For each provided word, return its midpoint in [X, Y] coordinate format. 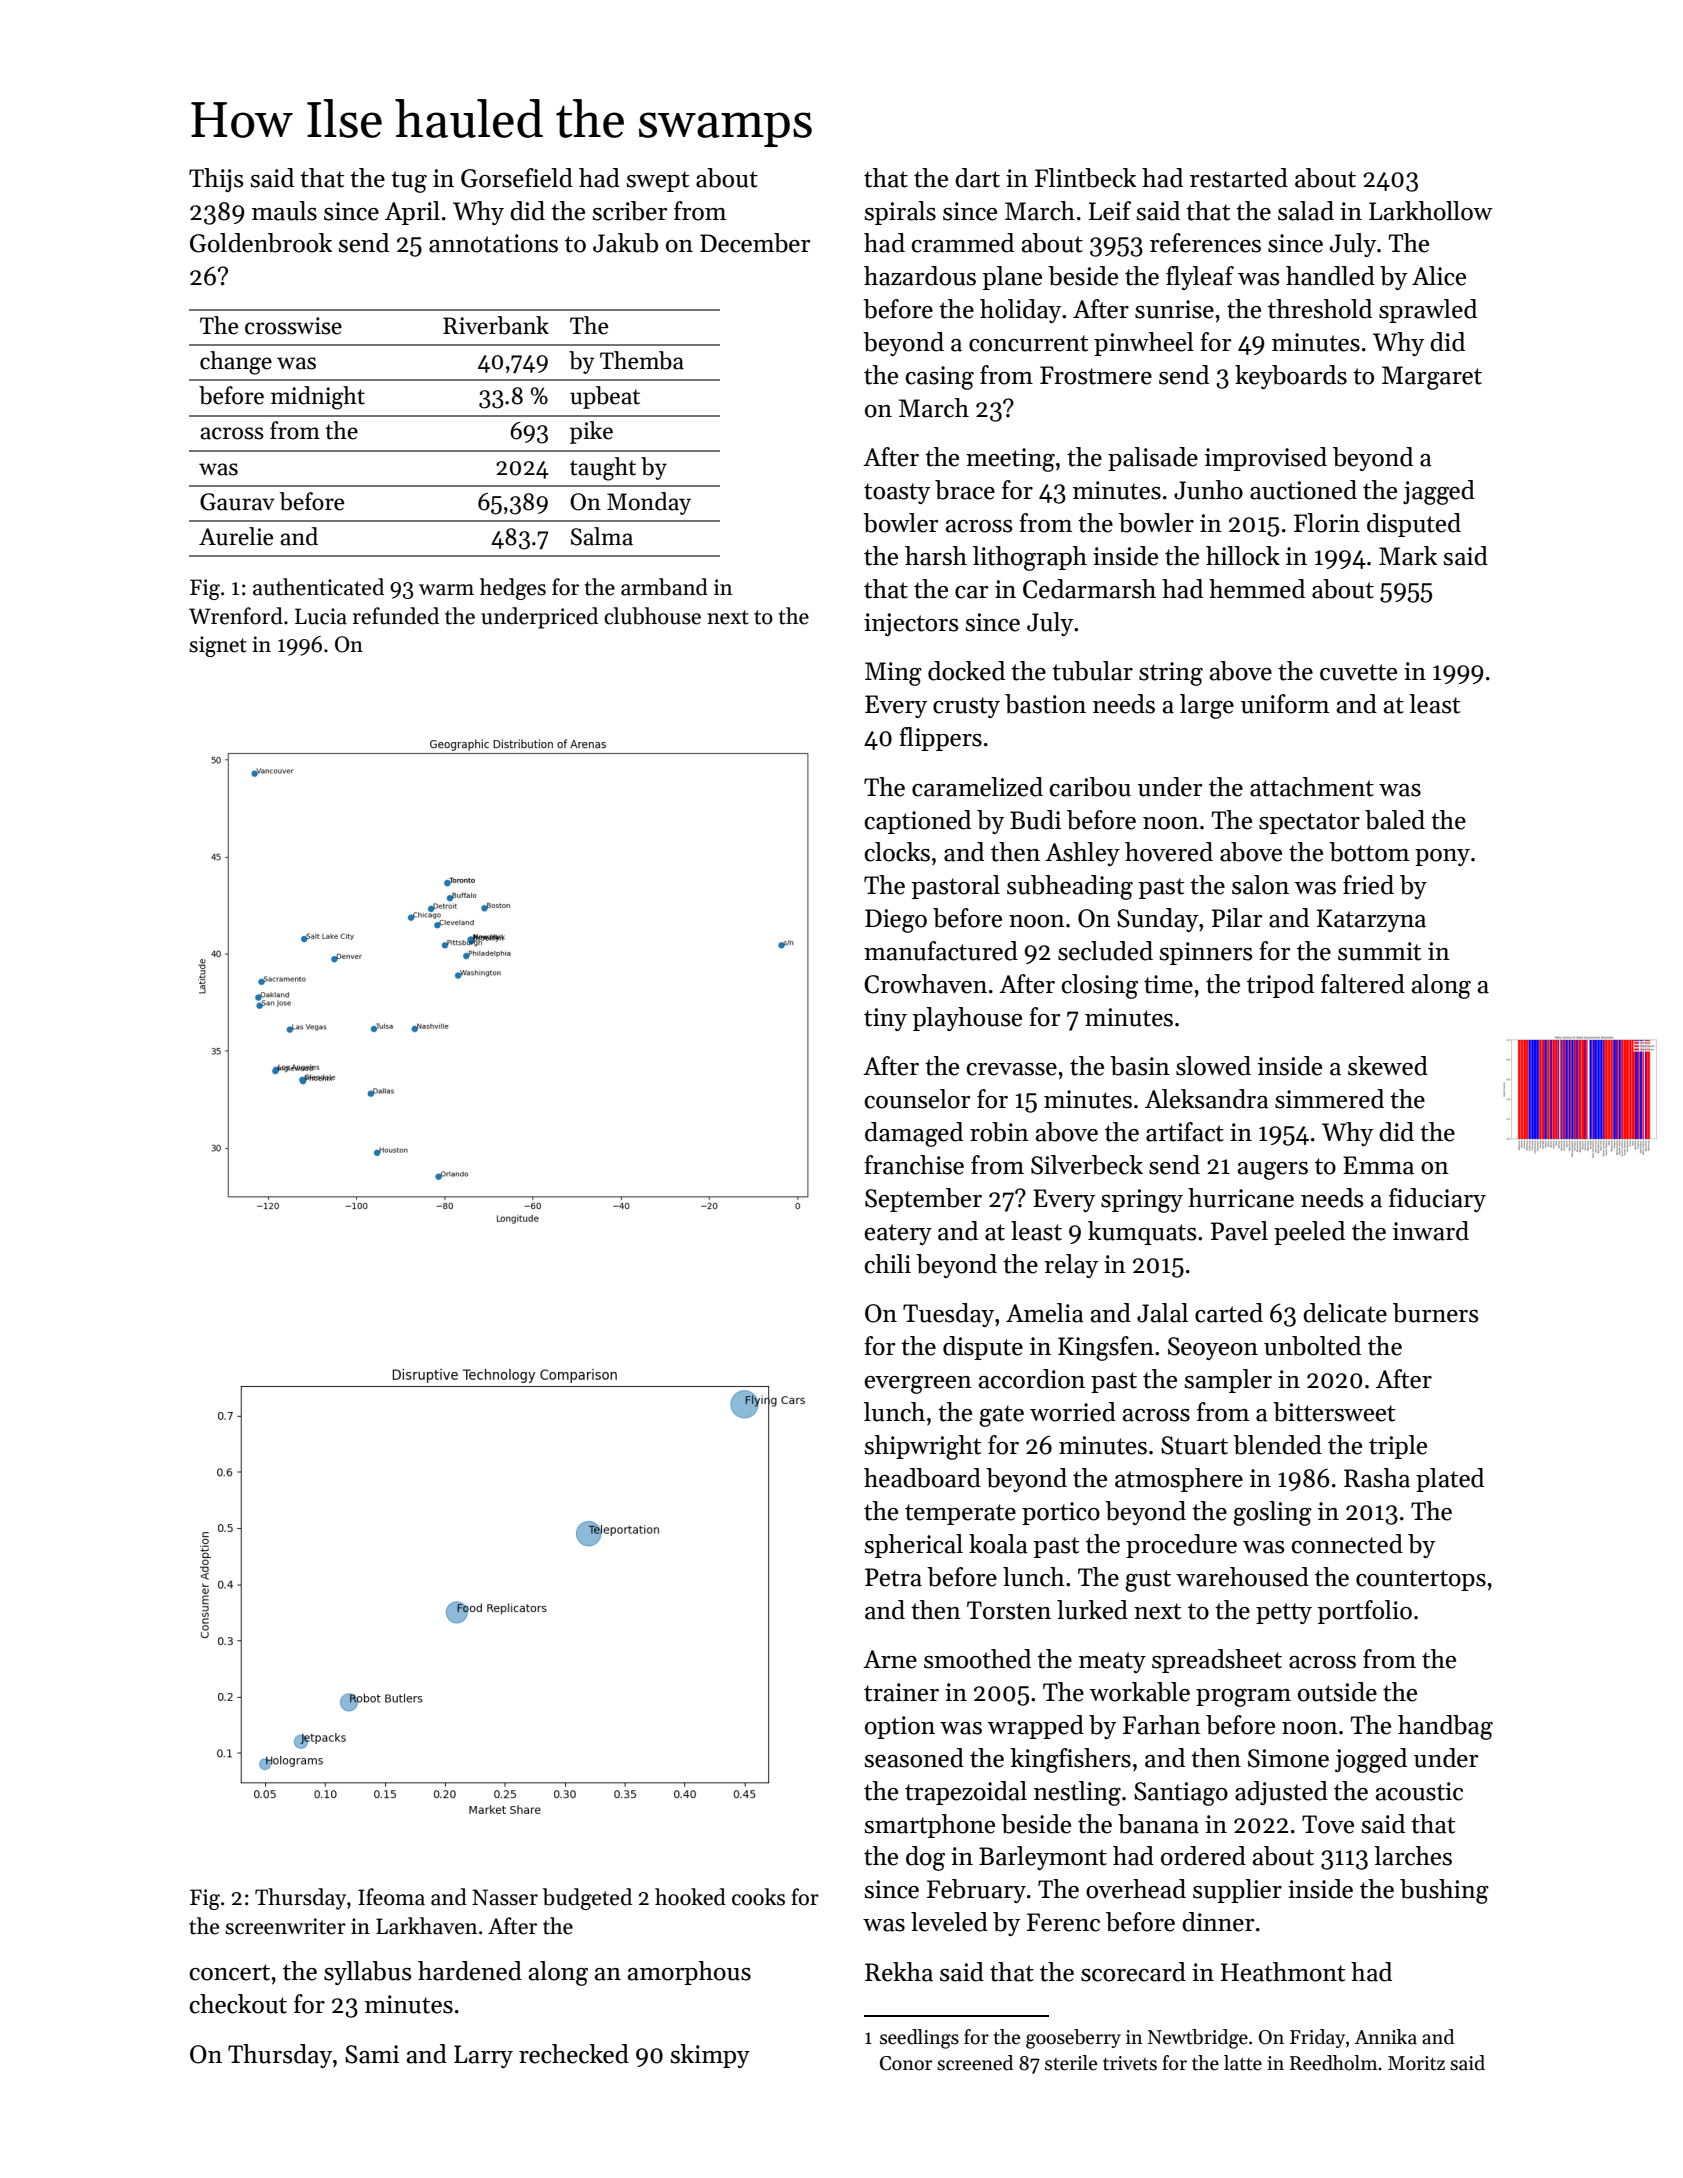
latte [1243, 2063]
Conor [906, 2063]
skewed [1388, 1066]
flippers [940, 739]
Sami [372, 2054]
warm [446, 590]
